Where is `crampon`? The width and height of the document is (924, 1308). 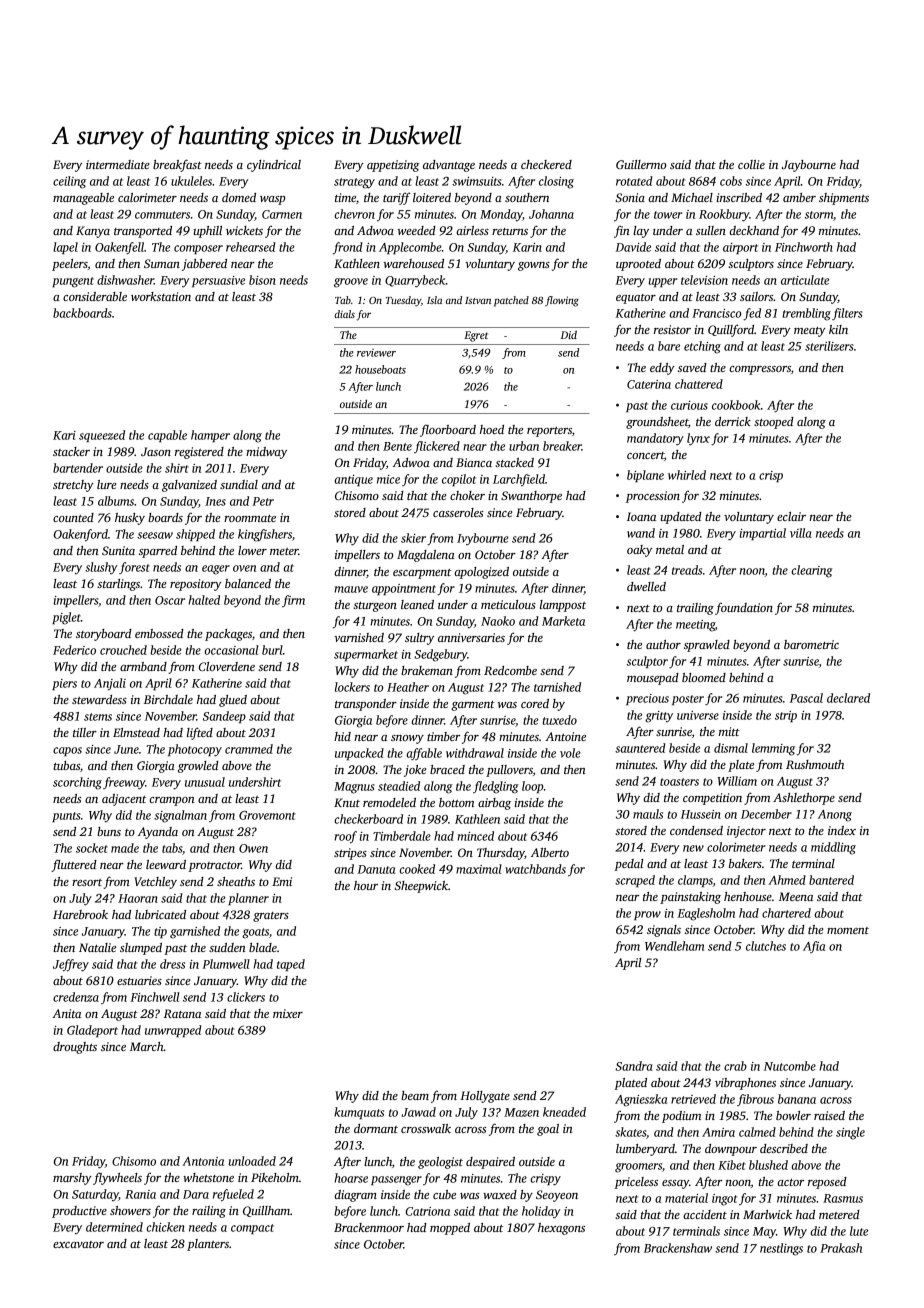 crampon is located at coordinates (172, 801).
